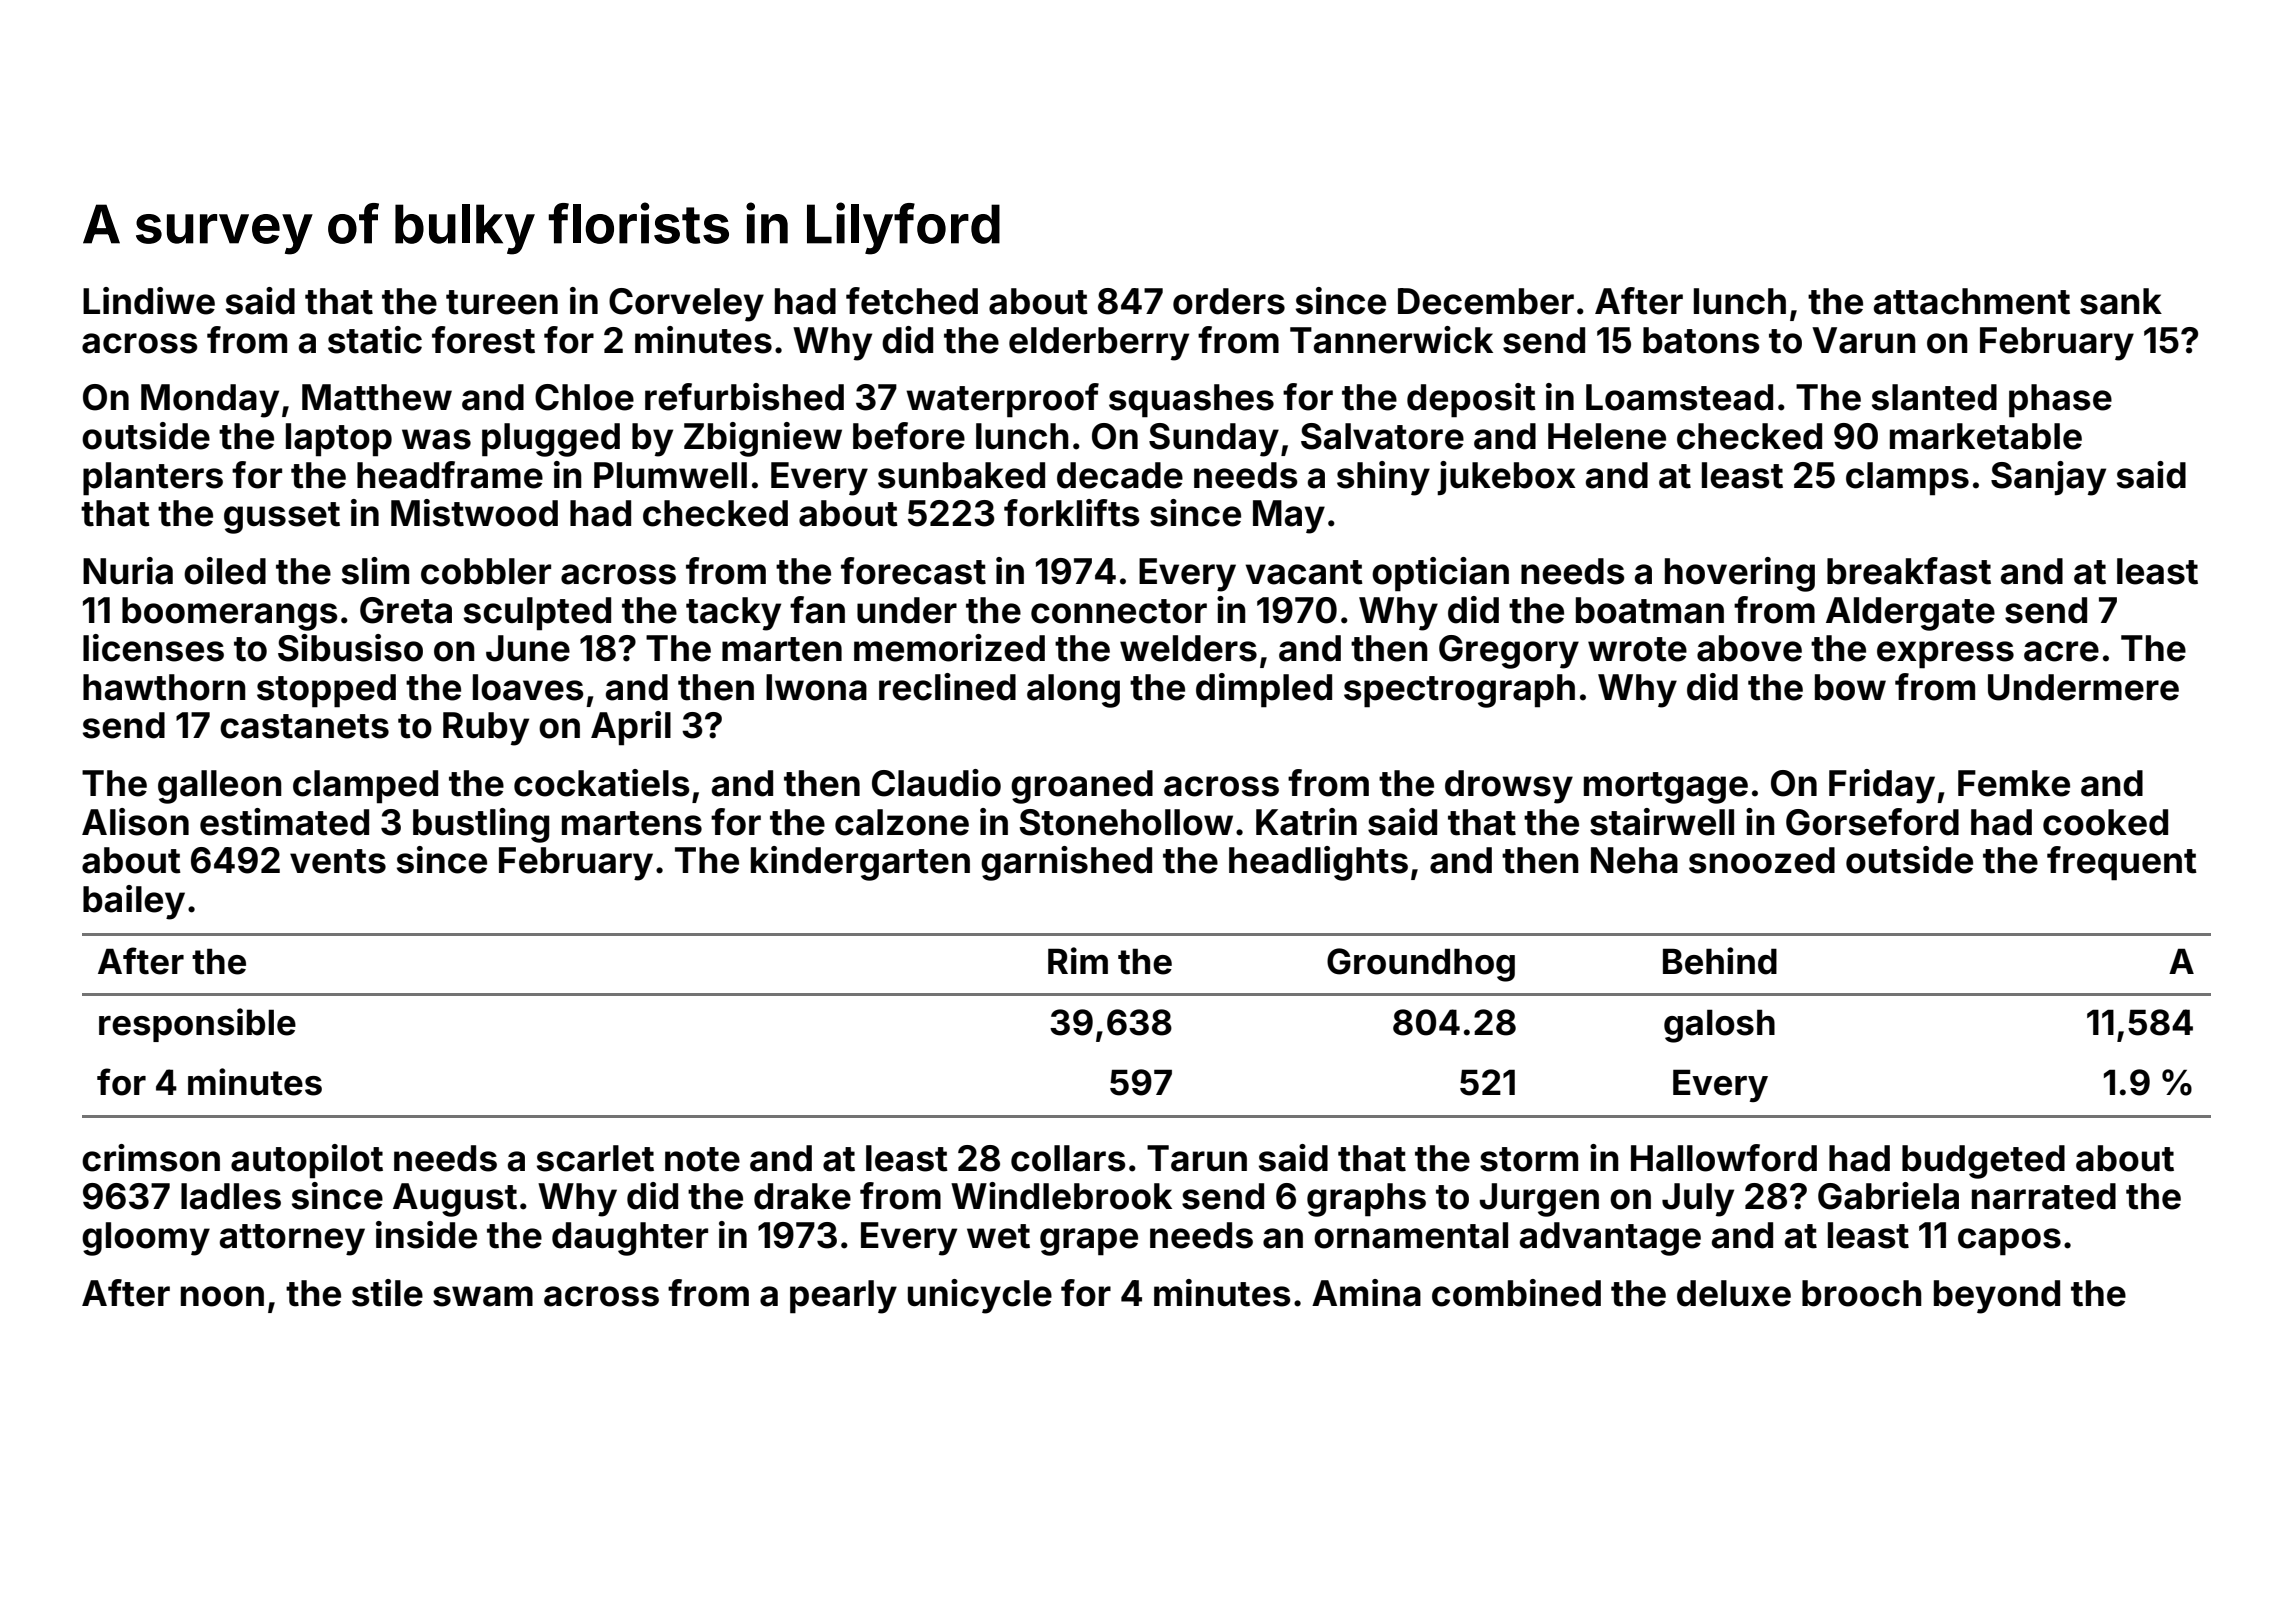 This screenshot has width=2292, height=1620. What do you see at coordinates (231, 1196) in the screenshot?
I see `ladles` at bounding box center [231, 1196].
